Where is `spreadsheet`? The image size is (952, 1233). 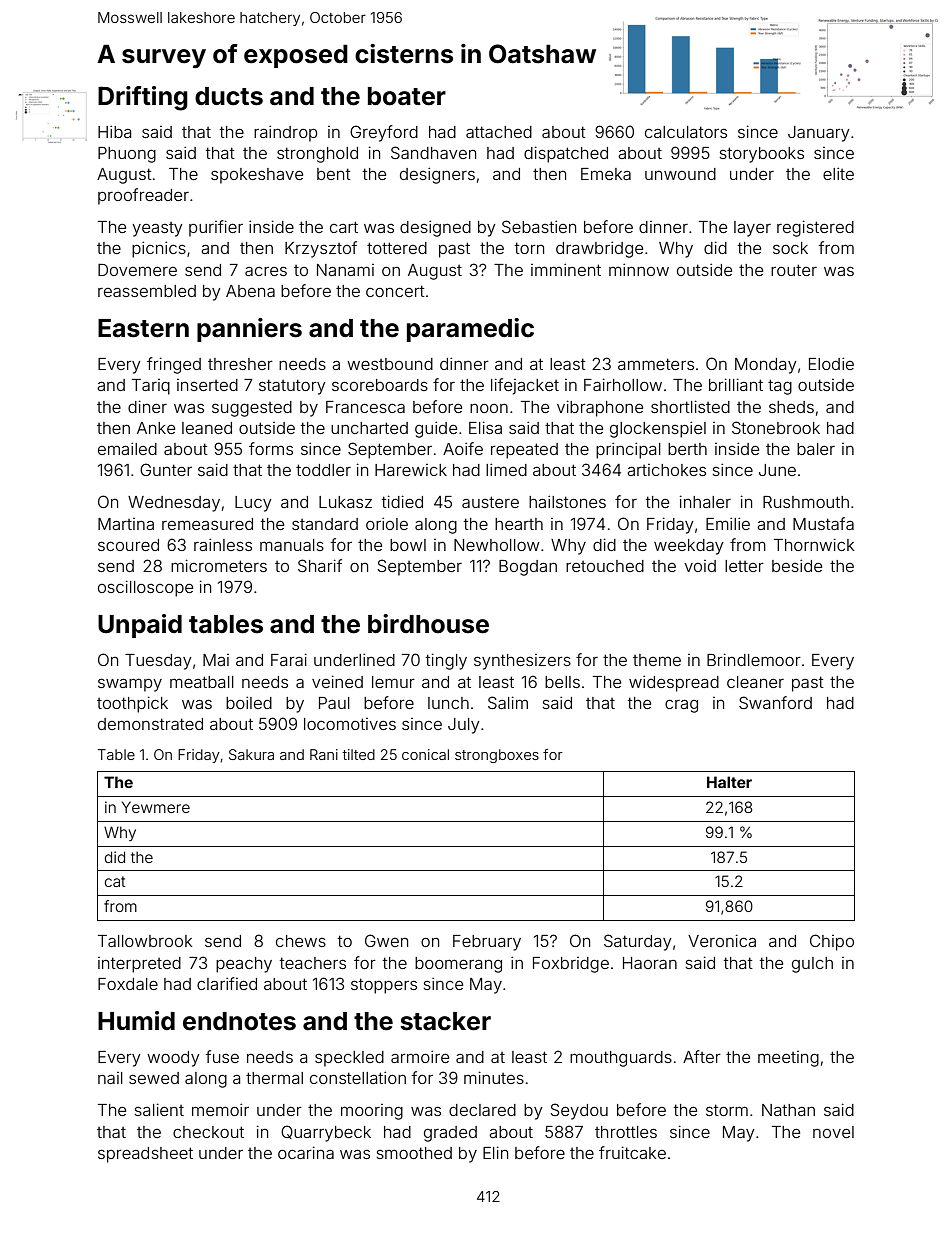
spreadsheet is located at coordinates (145, 1155).
